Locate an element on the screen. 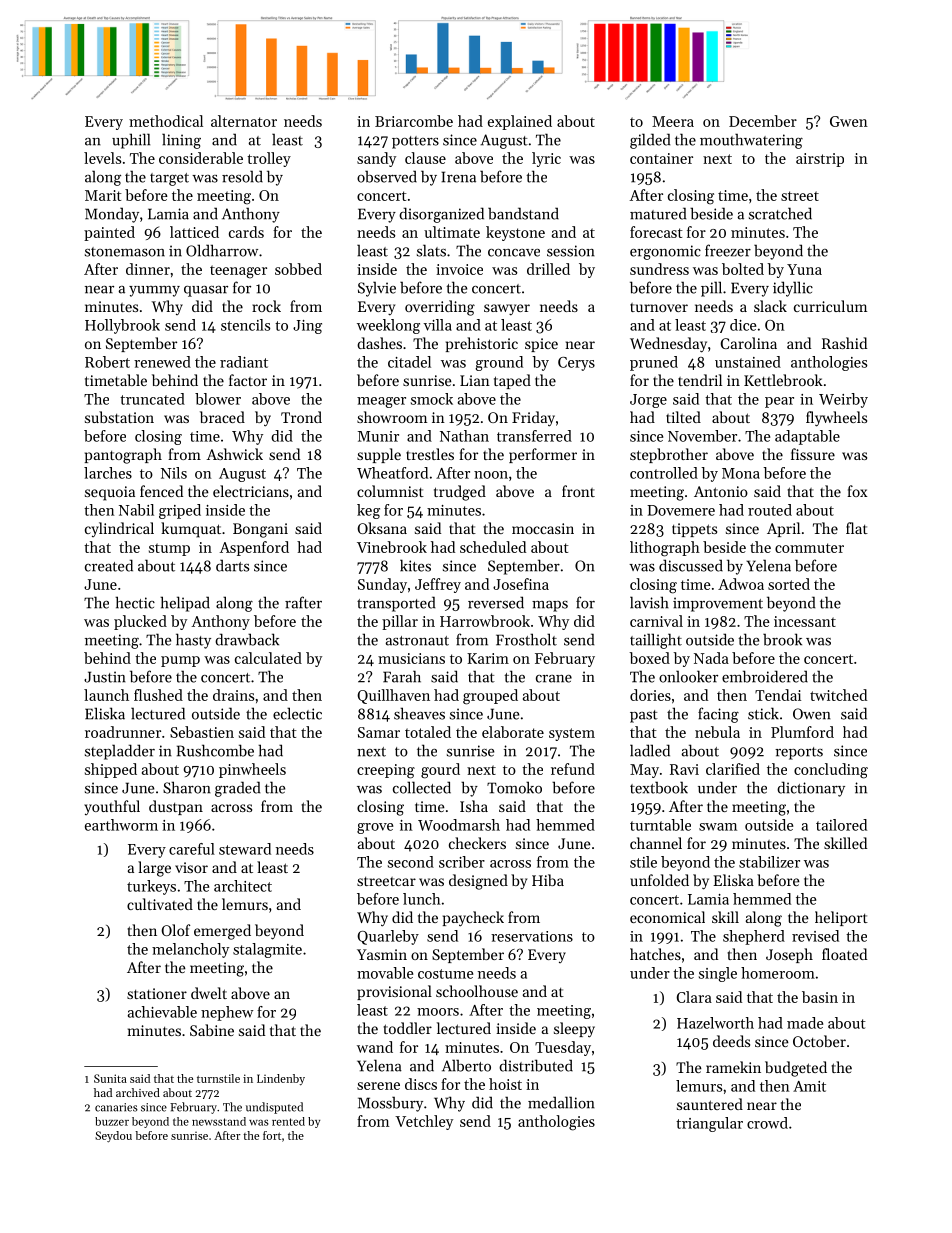  fox is located at coordinates (857, 491).
